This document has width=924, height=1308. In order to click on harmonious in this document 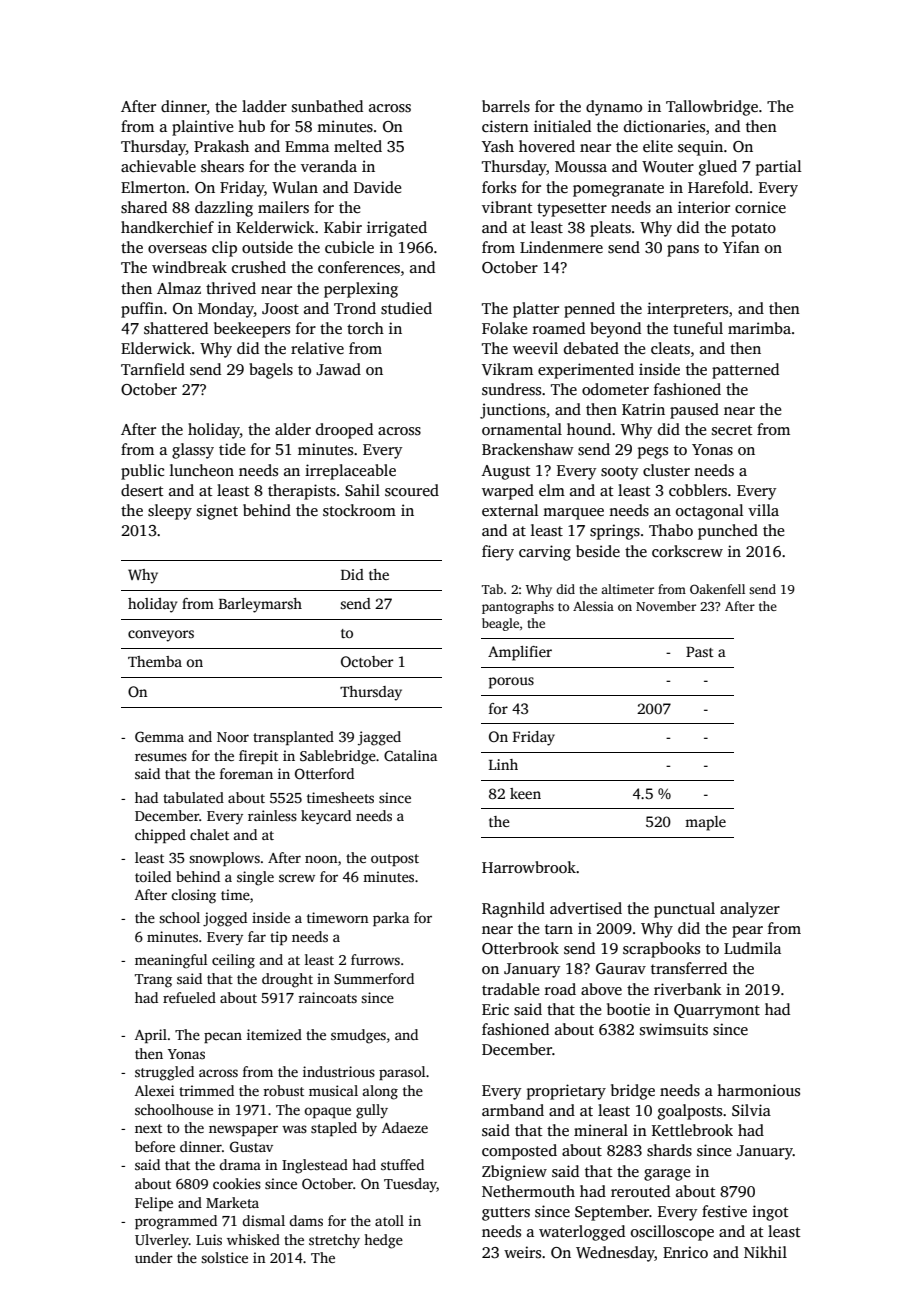, I will do `click(758, 1090)`.
